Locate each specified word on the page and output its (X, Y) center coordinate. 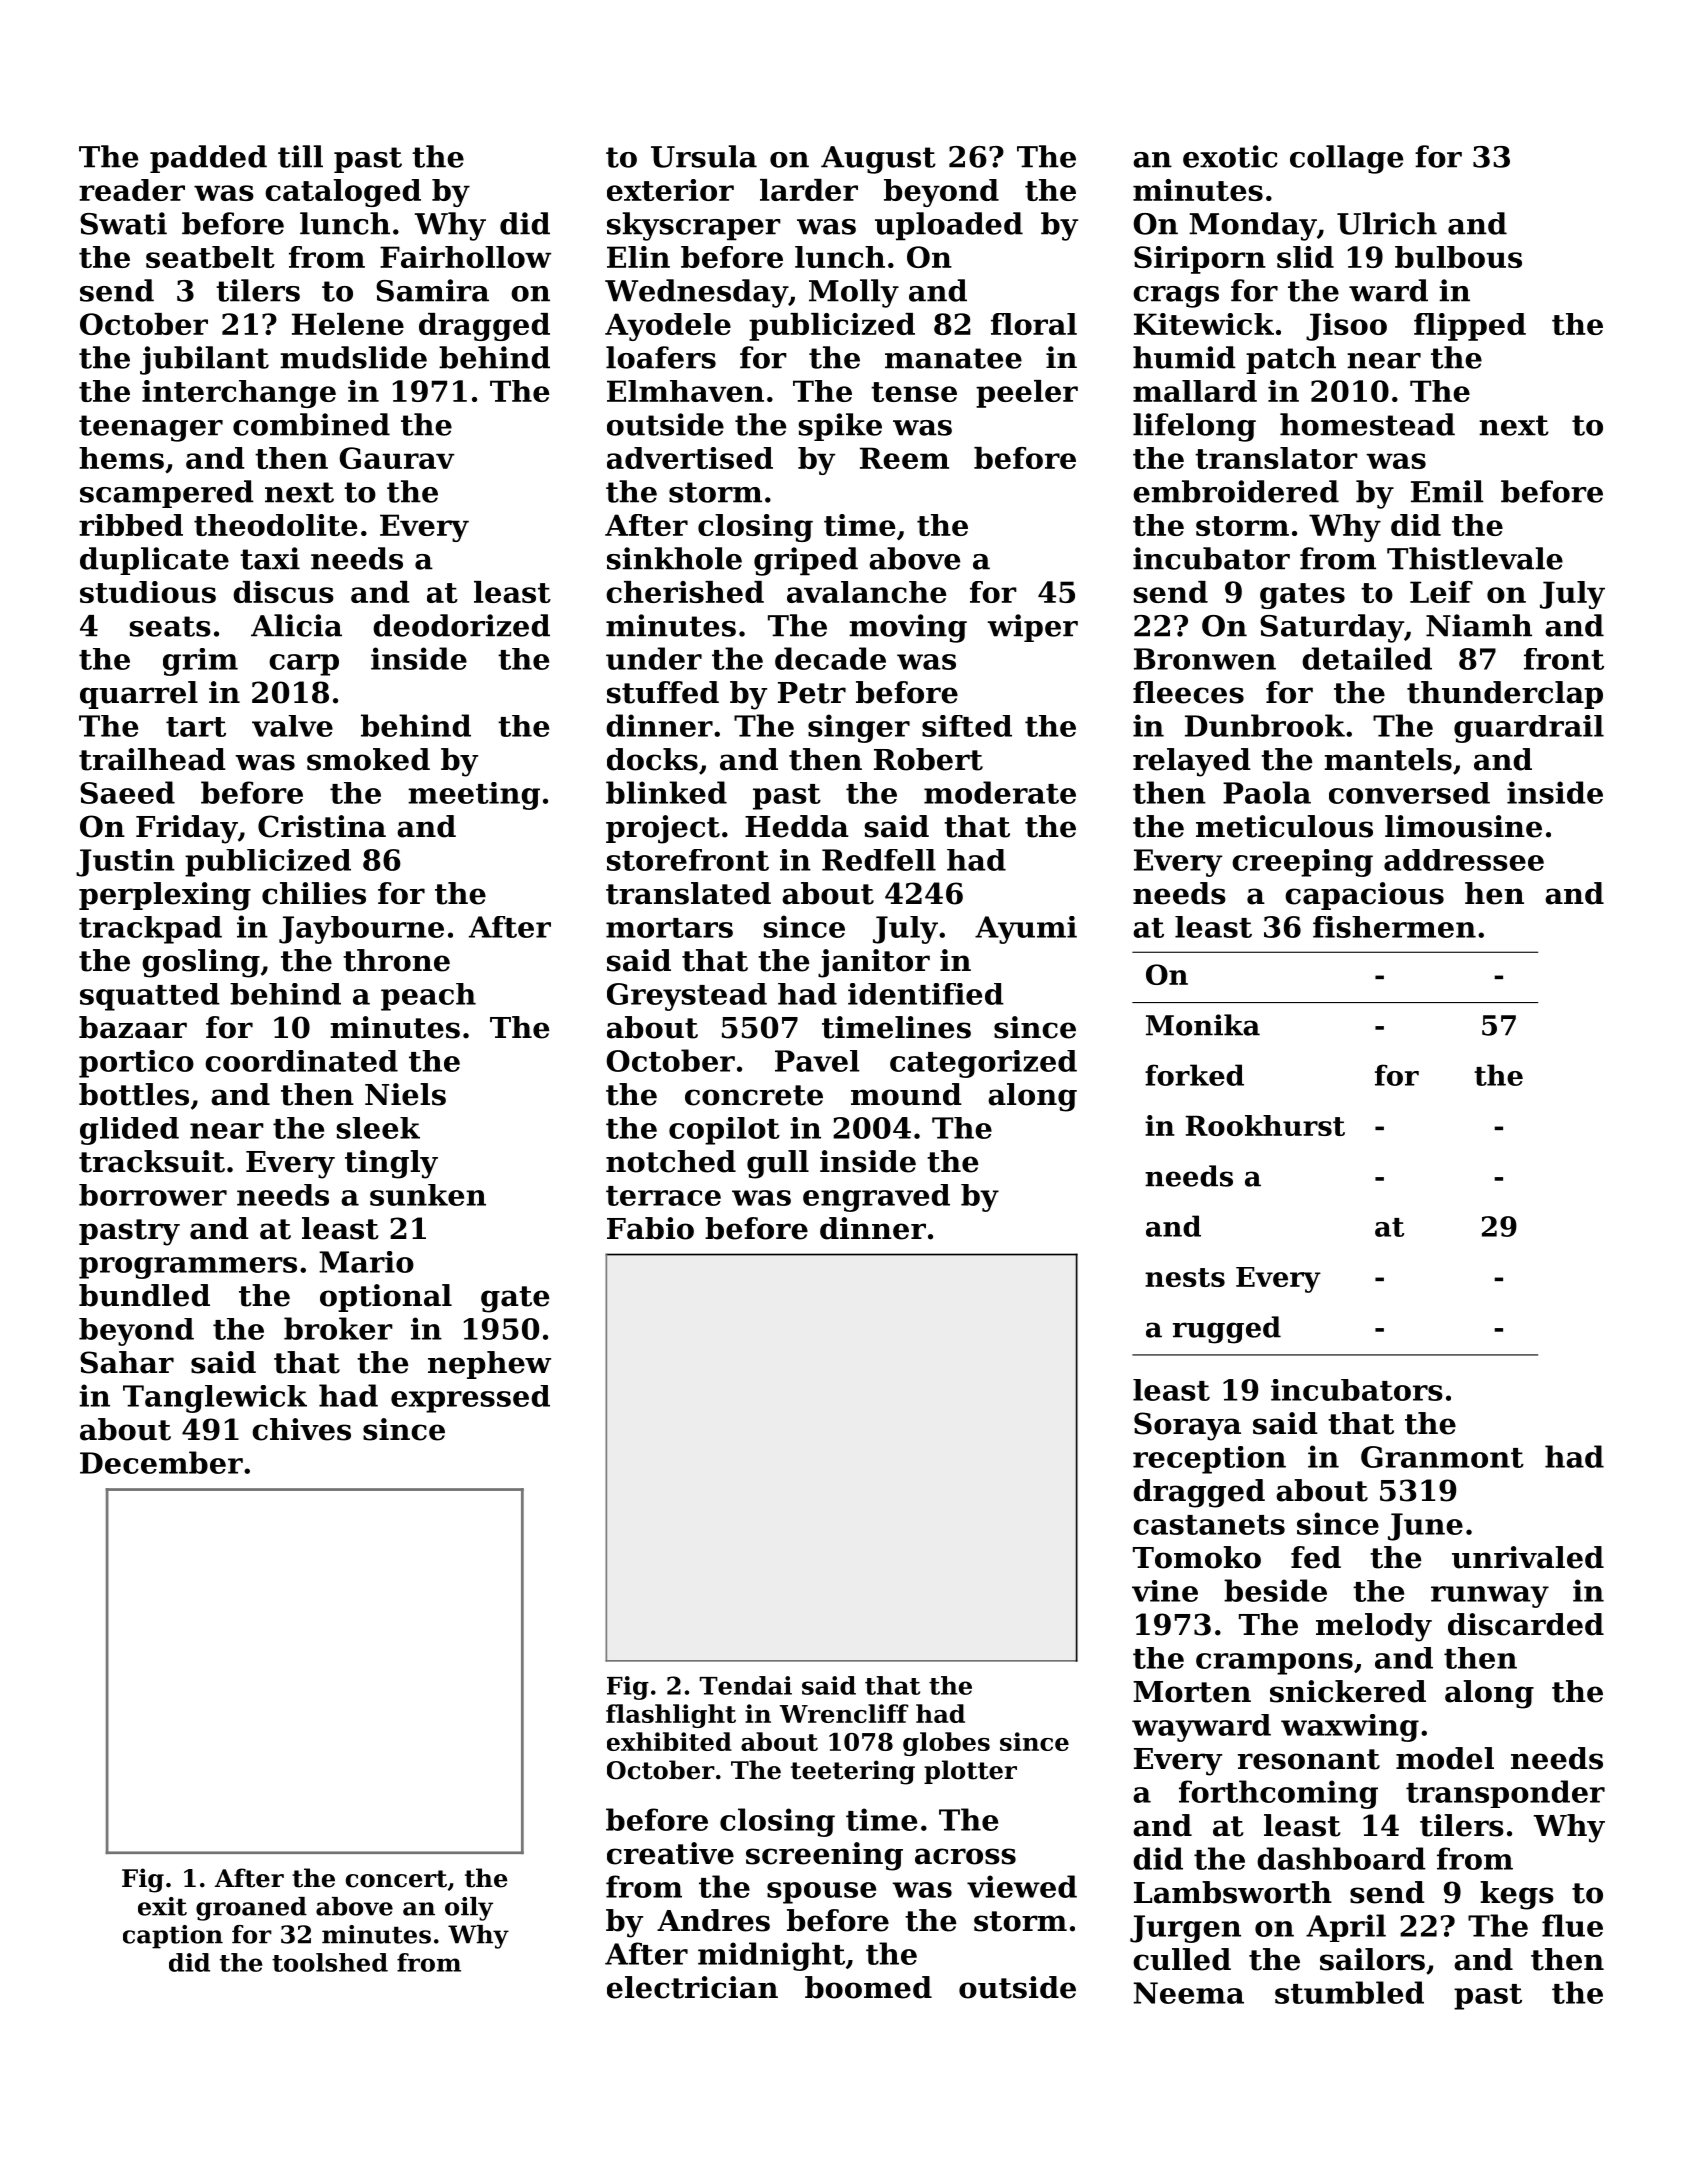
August (878, 160)
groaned (251, 1909)
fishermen (1394, 927)
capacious (1364, 896)
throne (396, 960)
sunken (428, 1195)
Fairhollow (465, 257)
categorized (983, 1064)
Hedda (797, 826)
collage (1346, 159)
